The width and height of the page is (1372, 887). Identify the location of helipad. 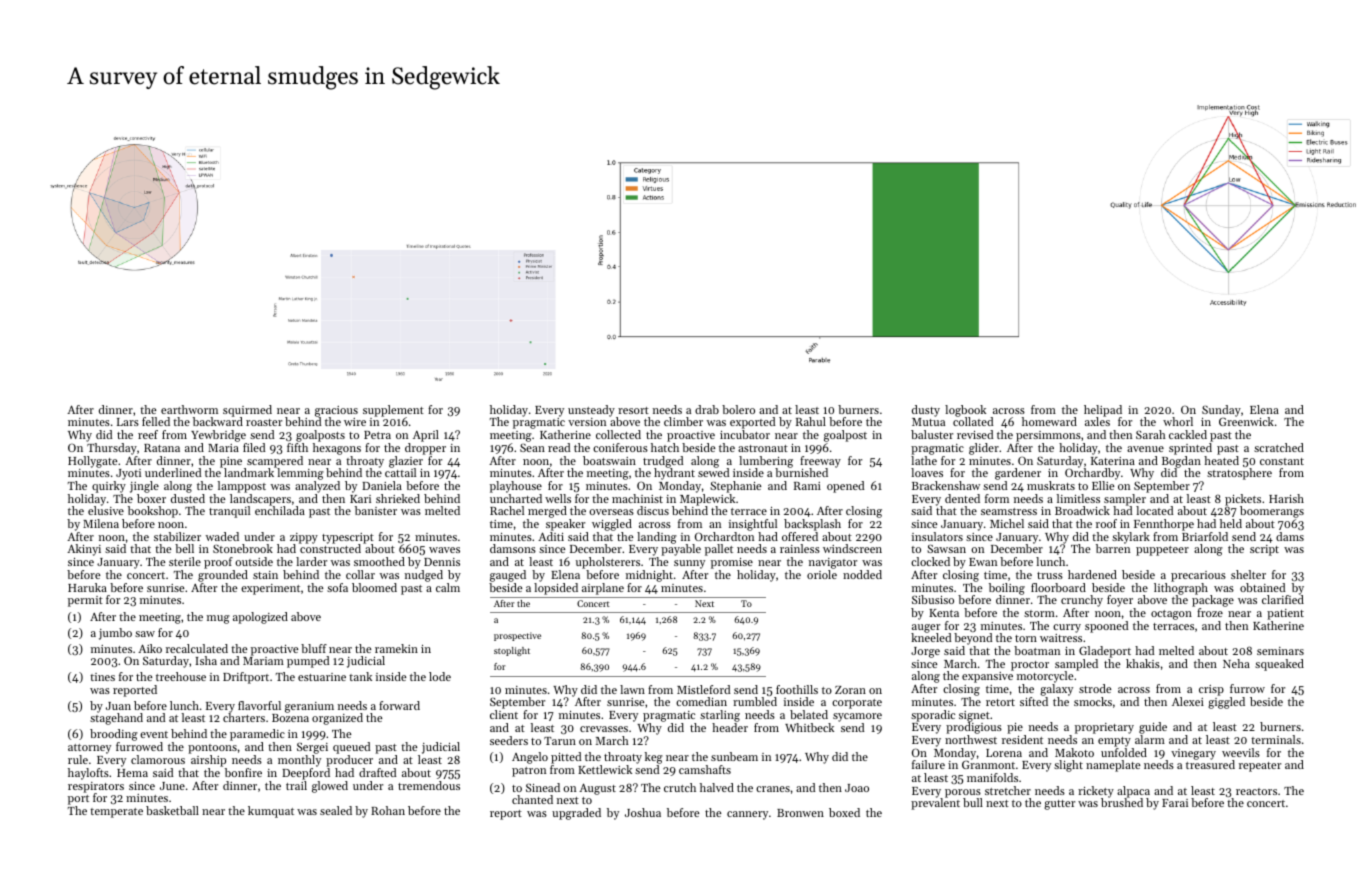
(1103, 411).
